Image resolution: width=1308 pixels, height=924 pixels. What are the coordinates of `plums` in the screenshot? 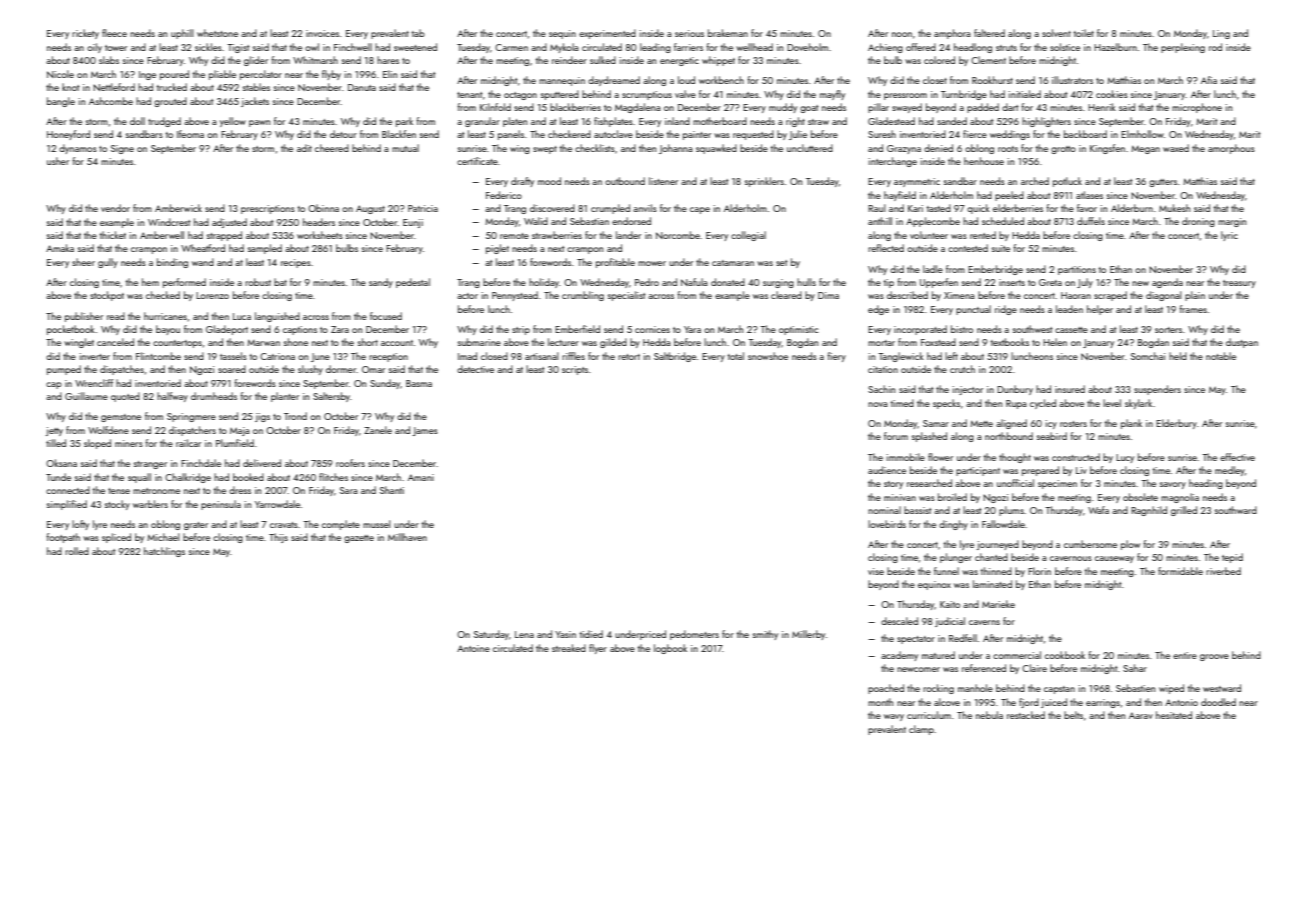 It's located at (1011, 511).
